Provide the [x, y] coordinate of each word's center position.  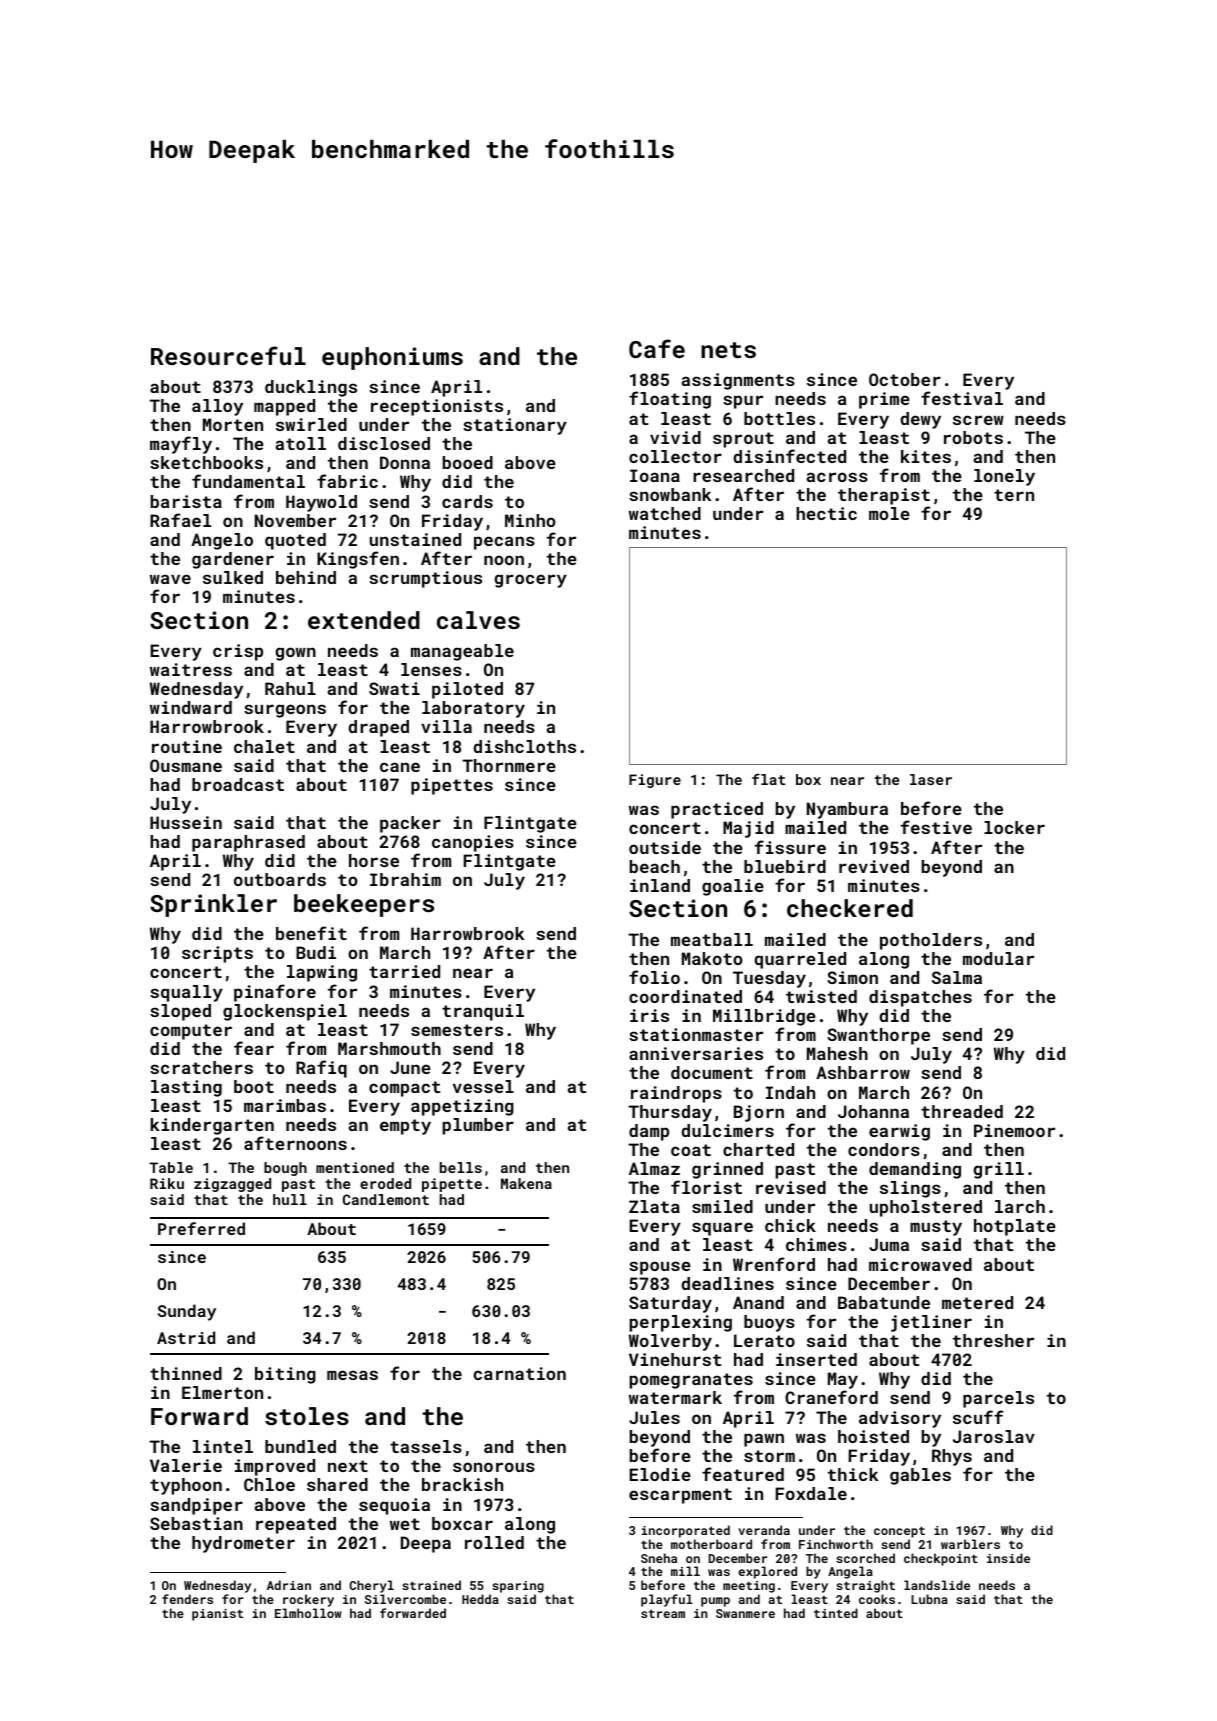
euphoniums [392, 358]
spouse [660, 1268]
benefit [311, 933]
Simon [852, 977]
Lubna [929, 1599]
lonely [1004, 477]
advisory [900, 1419]
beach [655, 866]
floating [670, 400]
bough [285, 1169]
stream [663, 1614]
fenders [187, 1599]
